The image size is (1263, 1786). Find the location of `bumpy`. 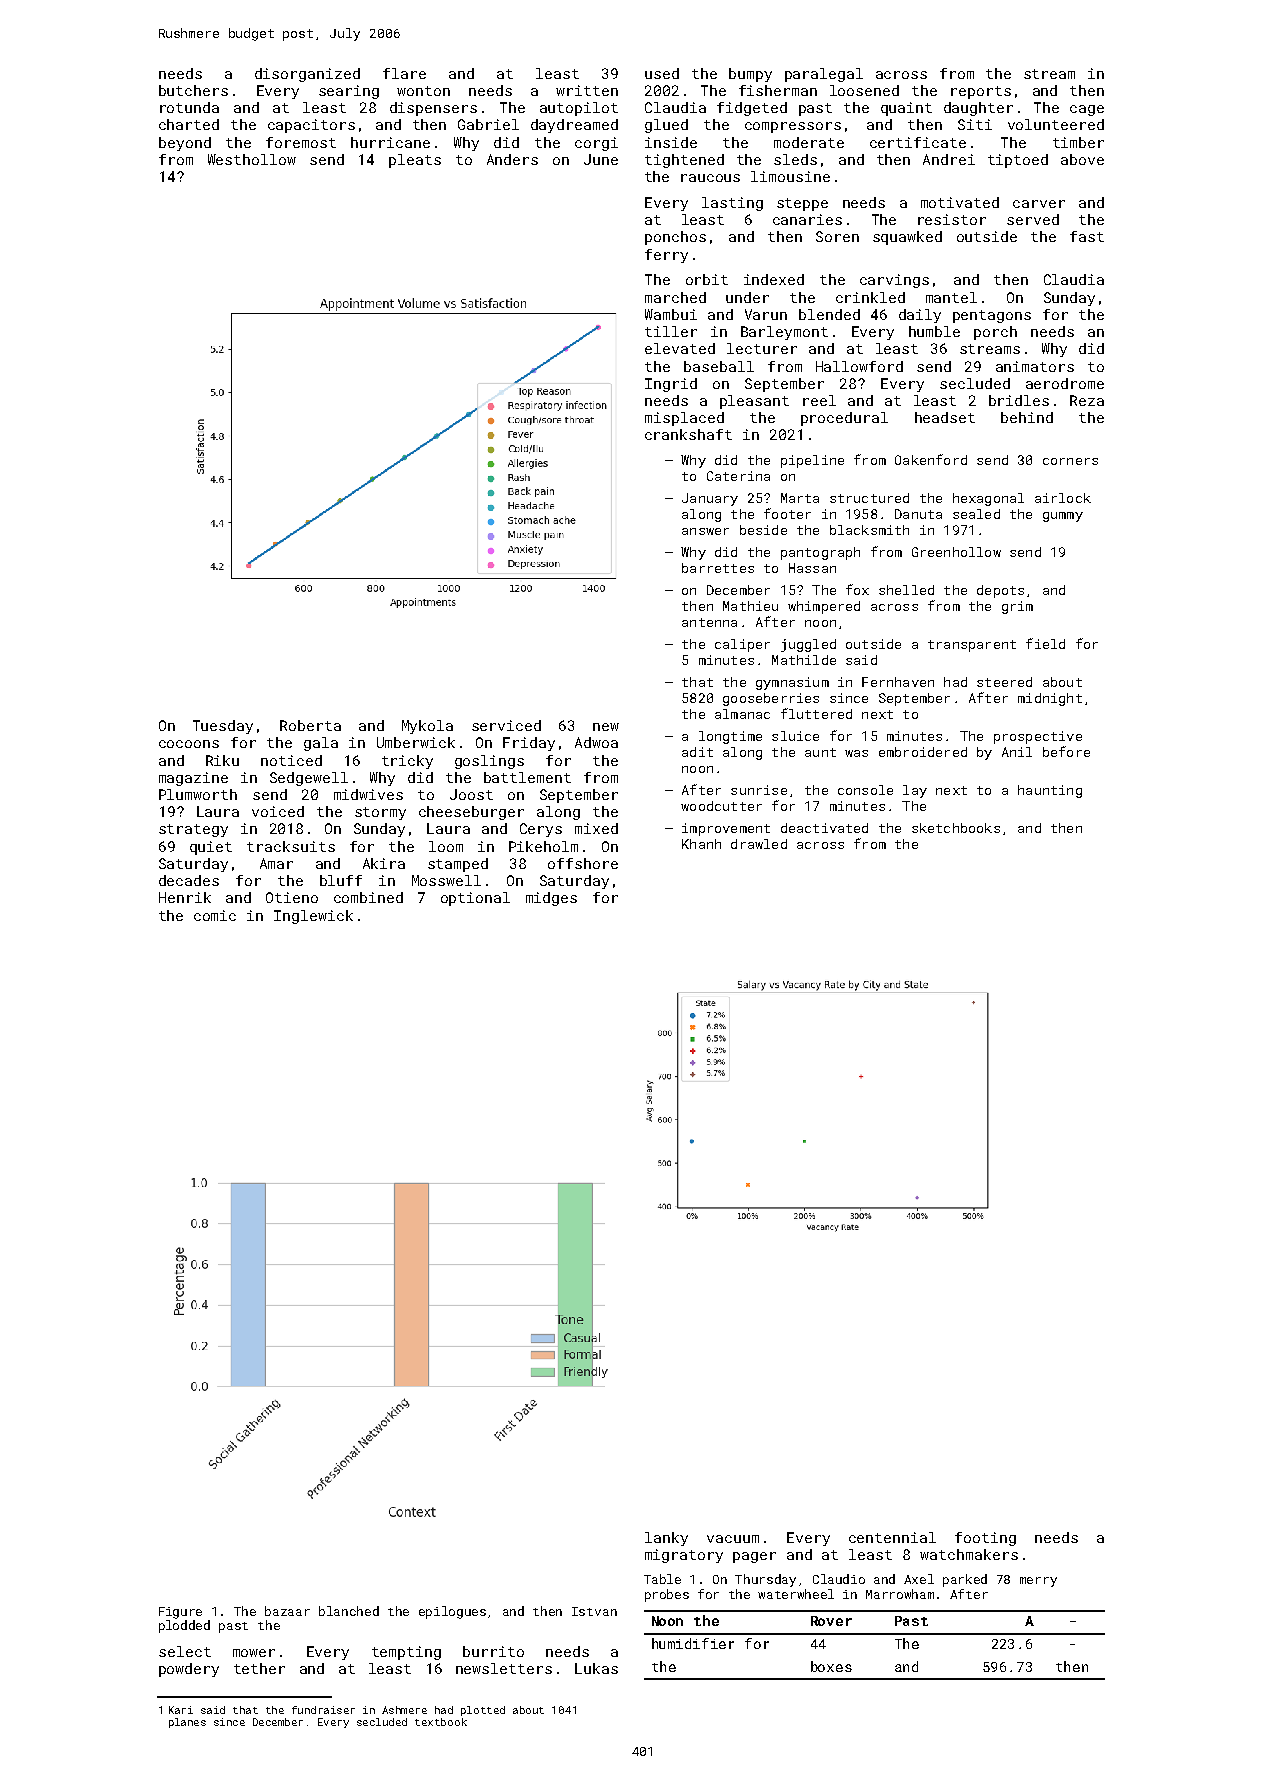

bumpy is located at coordinates (750, 75).
